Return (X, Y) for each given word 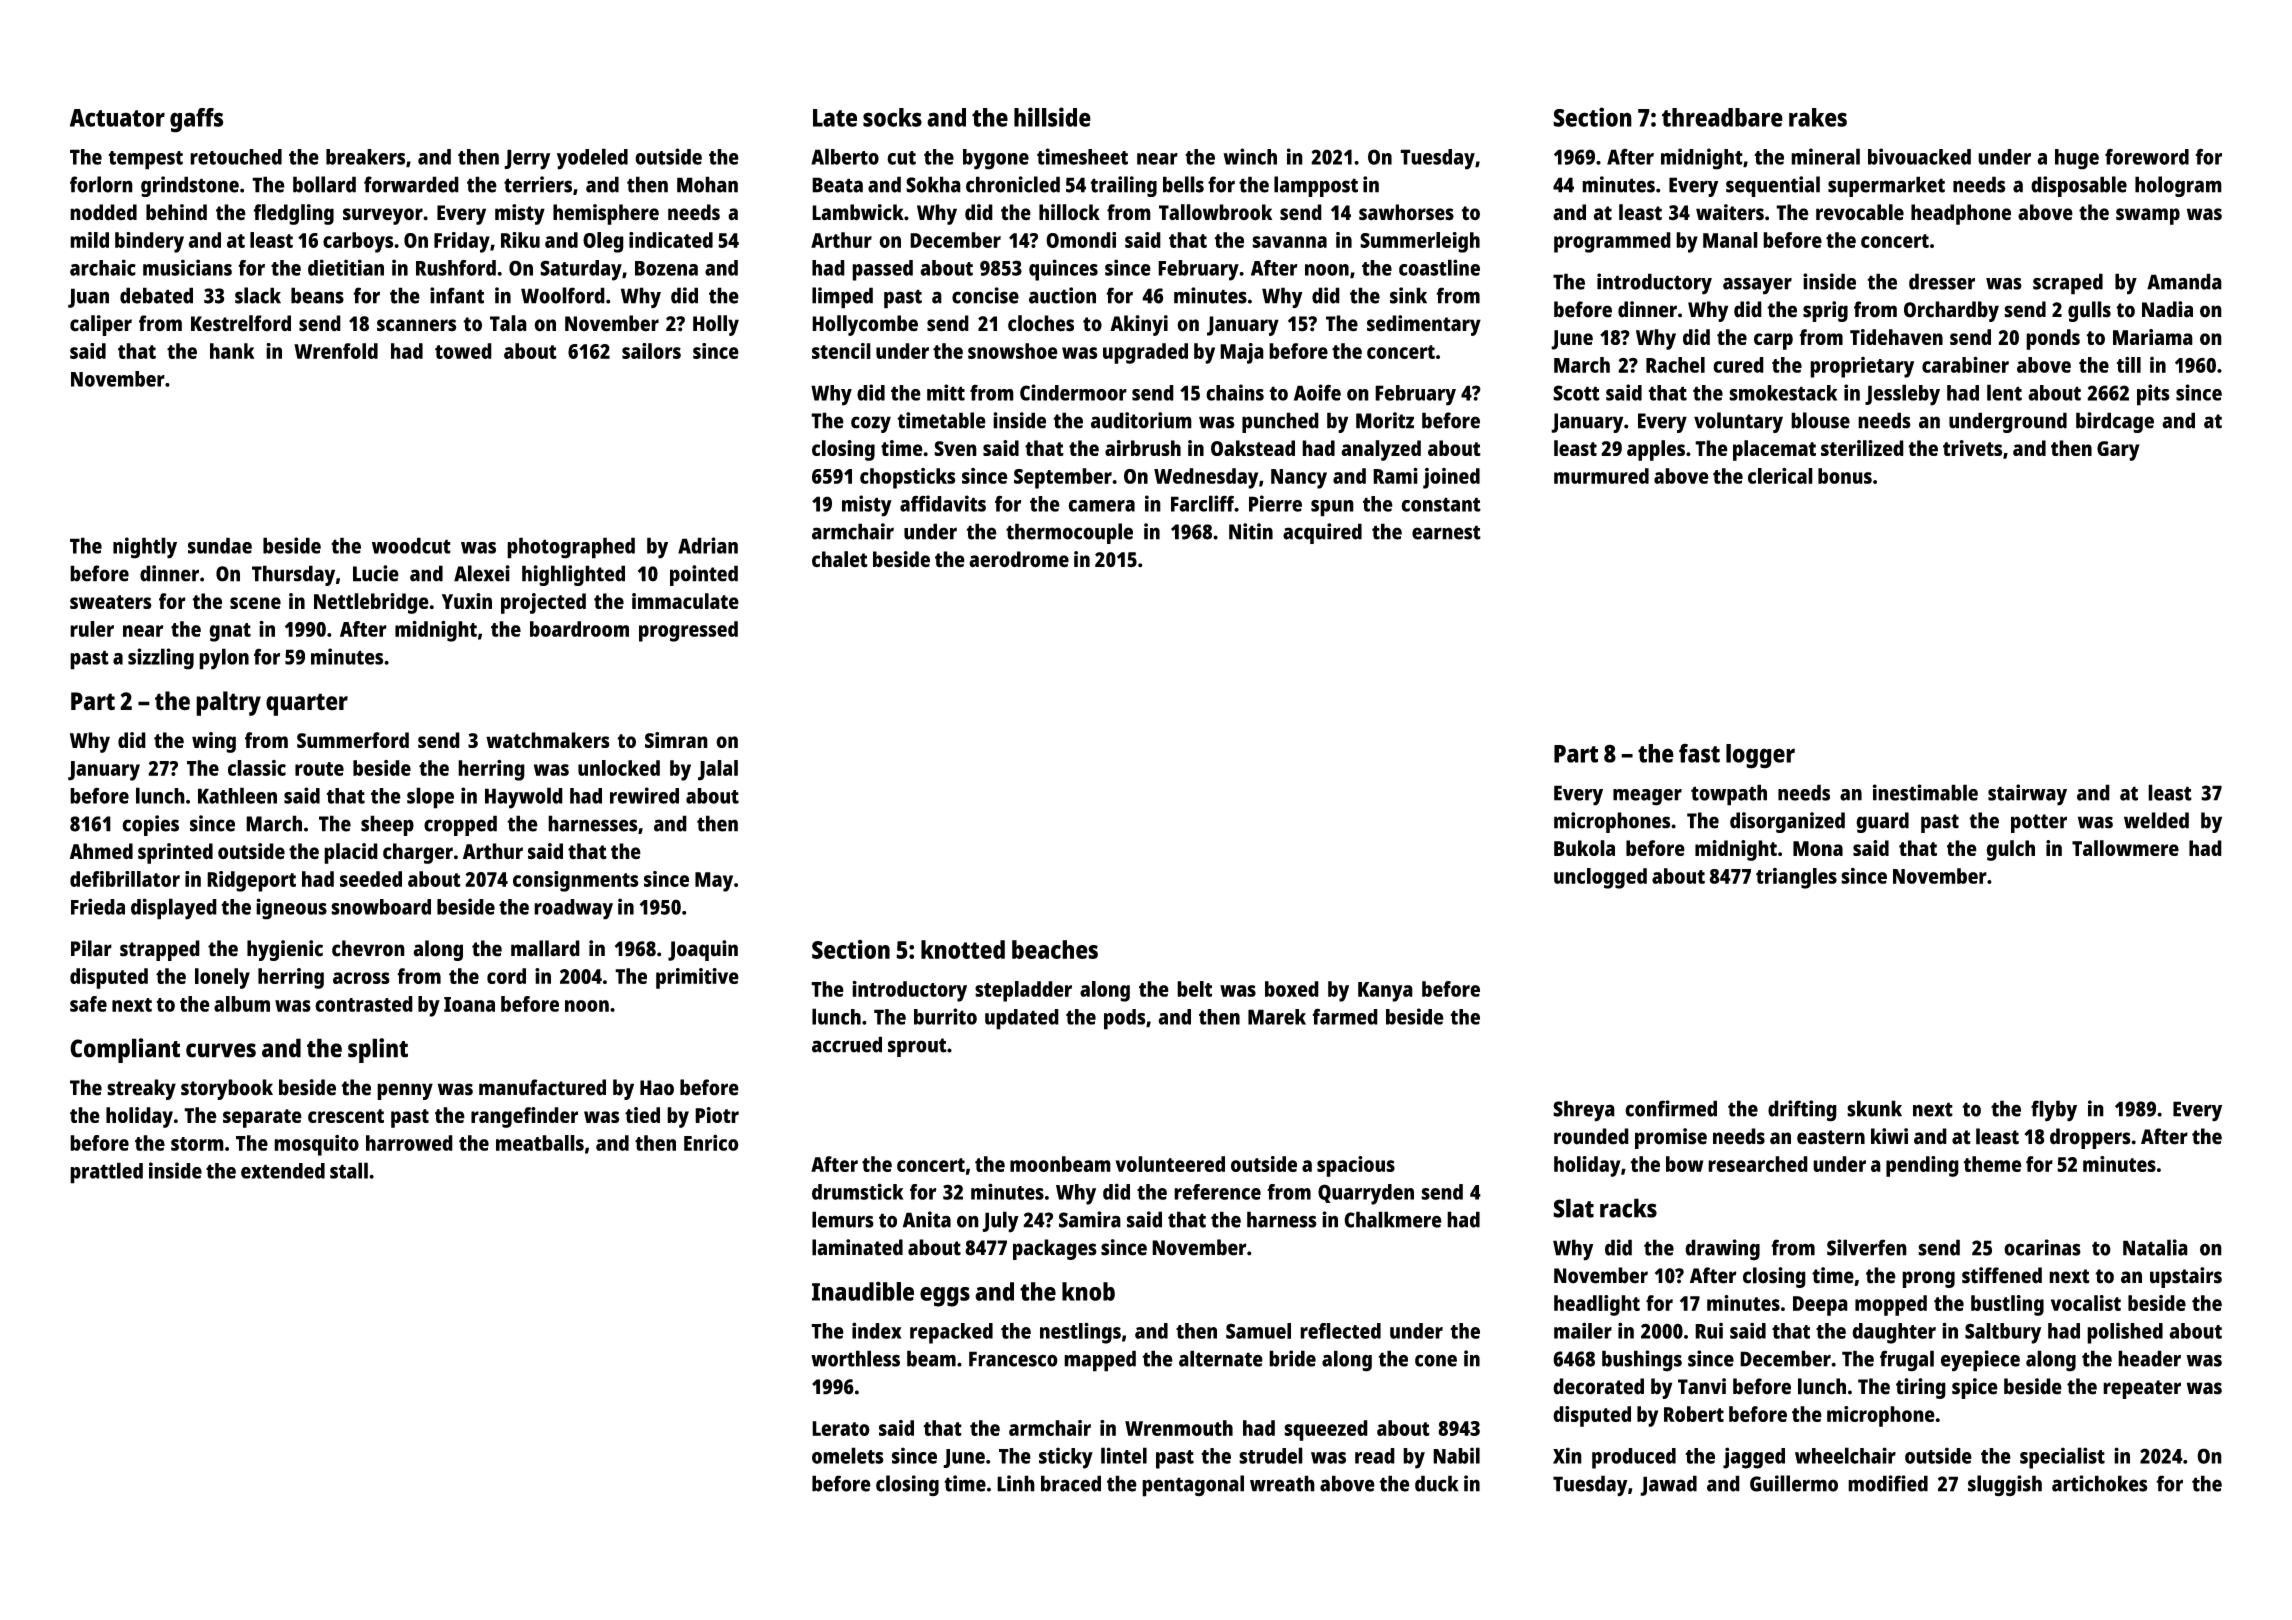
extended (283, 1171)
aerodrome (1019, 559)
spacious (1356, 1166)
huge (2077, 159)
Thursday (293, 575)
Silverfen (1867, 1247)
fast (1699, 753)
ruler (92, 629)
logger (1760, 756)
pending (1922, 1166)
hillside (1052, 117)
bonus (1845, 476)
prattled (106, 1173)
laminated (857, 1247)
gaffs (197, 120)
